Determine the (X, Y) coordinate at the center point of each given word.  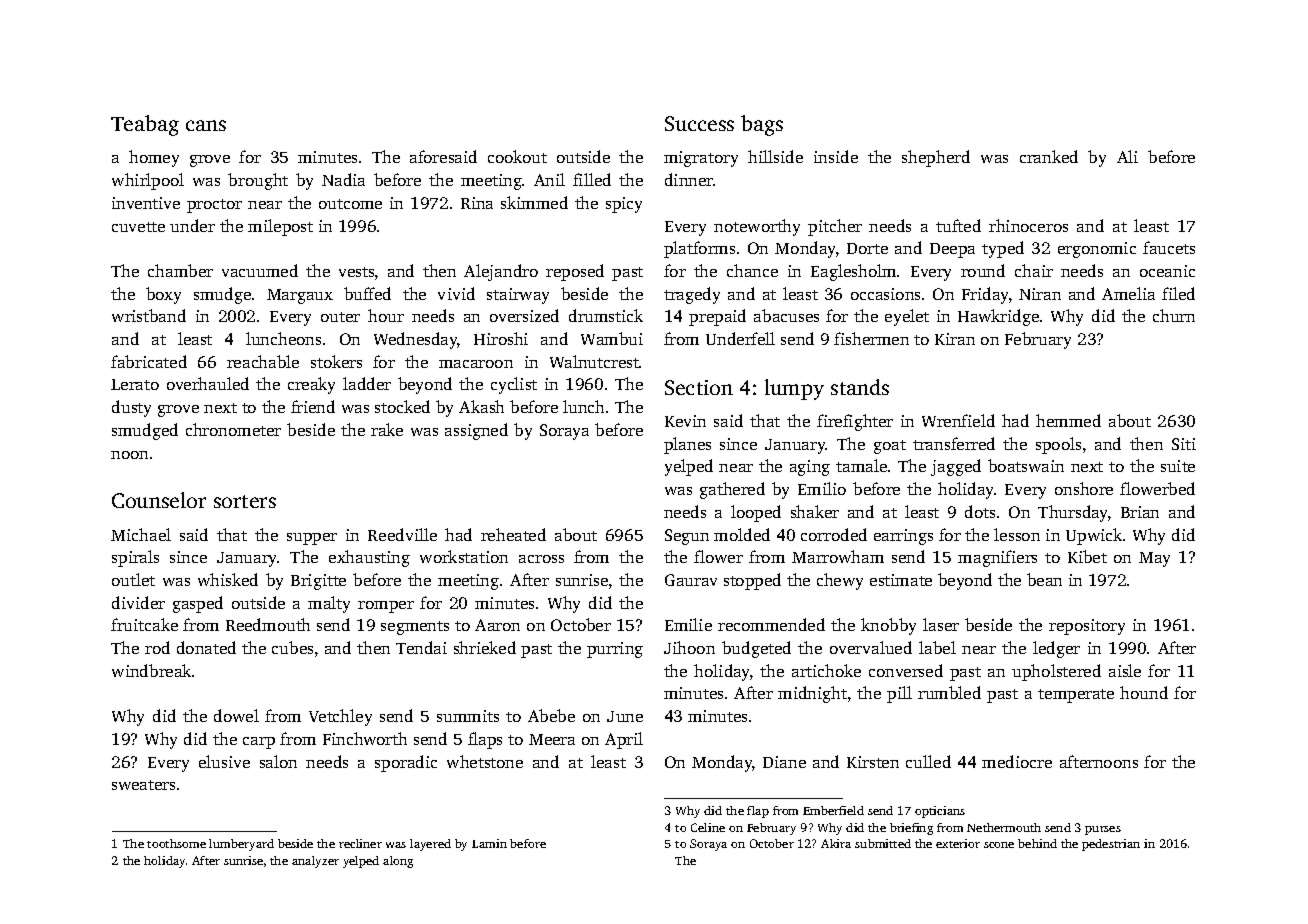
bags (762, 125)
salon (278, 761)
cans (206, 125)
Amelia (1128, 293)
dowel (236, 715)
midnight (812, 694)
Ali (1127, 156)
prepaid (717, 317)
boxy (163, 295)
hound (1144, 692)
